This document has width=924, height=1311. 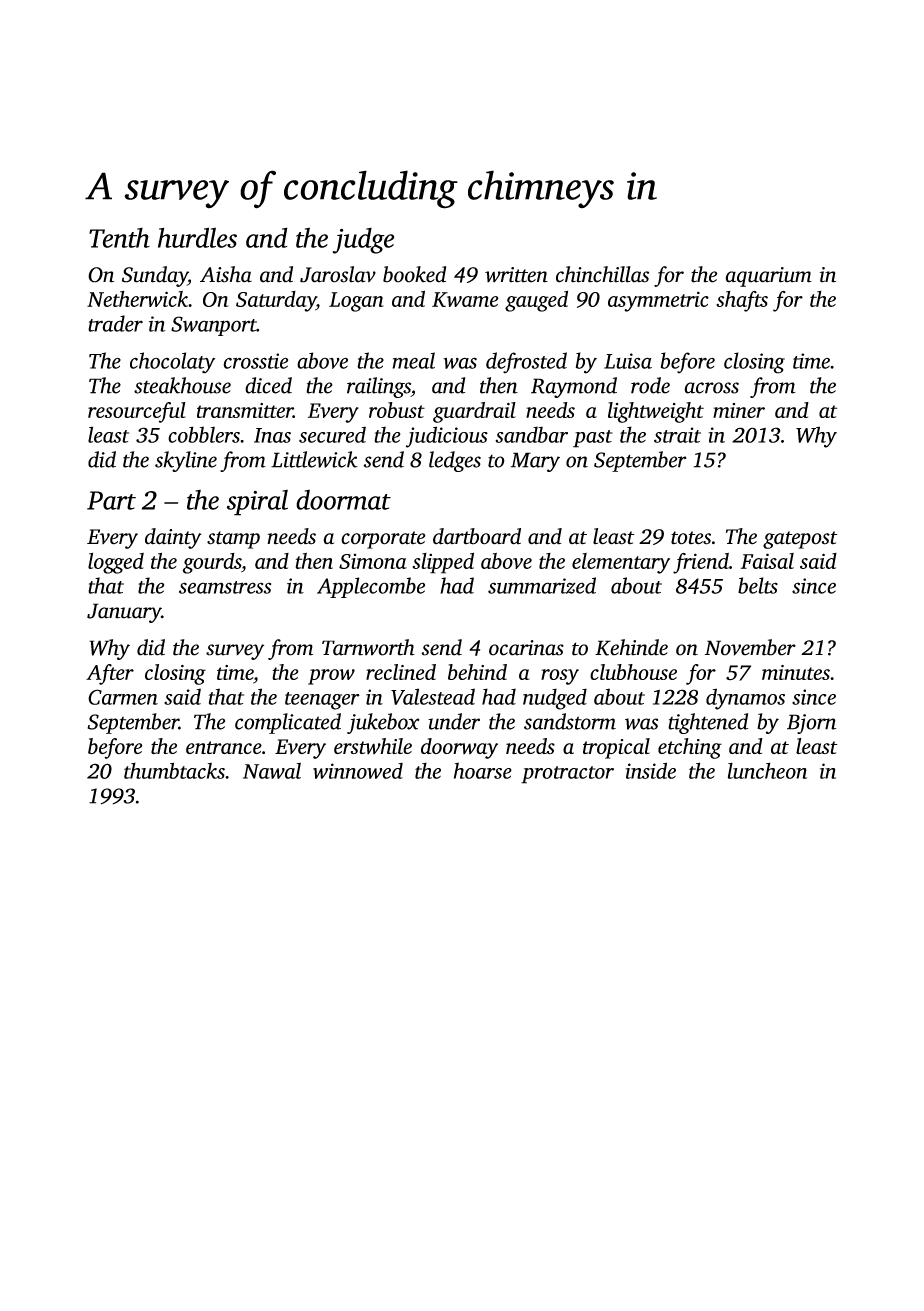 What do you see at coordinates (182, 385) in the document?
I see `steakhouse` at bounding box center [182, 385].
